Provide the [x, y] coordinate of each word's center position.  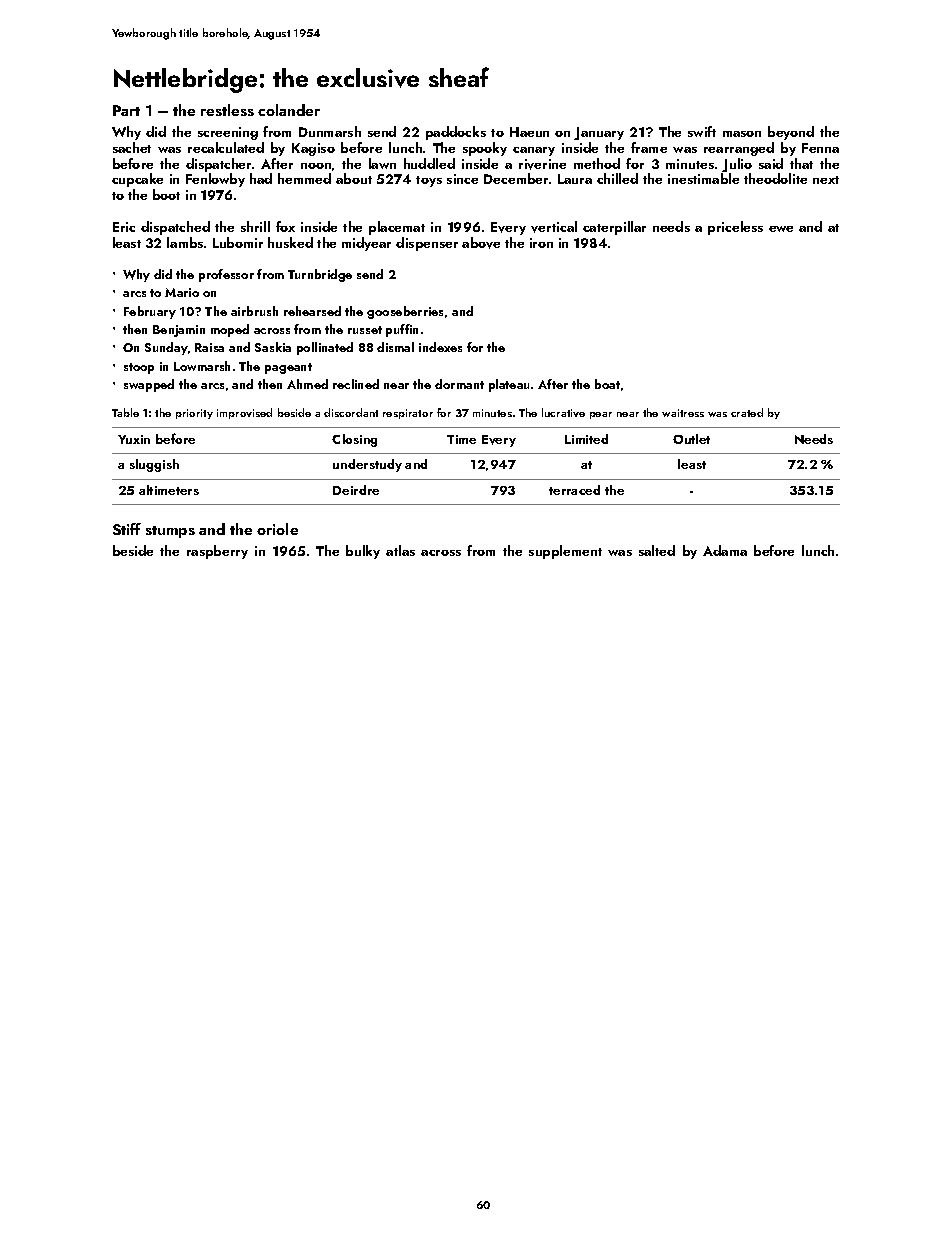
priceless [735, 228]
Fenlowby [215, 180]
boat [607, 384]
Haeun [529, 132]
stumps [170, 532]
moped [230, 330]
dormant [459, 384]
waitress [683, 413]
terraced [574, 490]
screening [228, 133]
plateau [509, 385]
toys [429, 181]
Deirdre [356, 490]
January [599, 133]
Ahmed [307, 384]
